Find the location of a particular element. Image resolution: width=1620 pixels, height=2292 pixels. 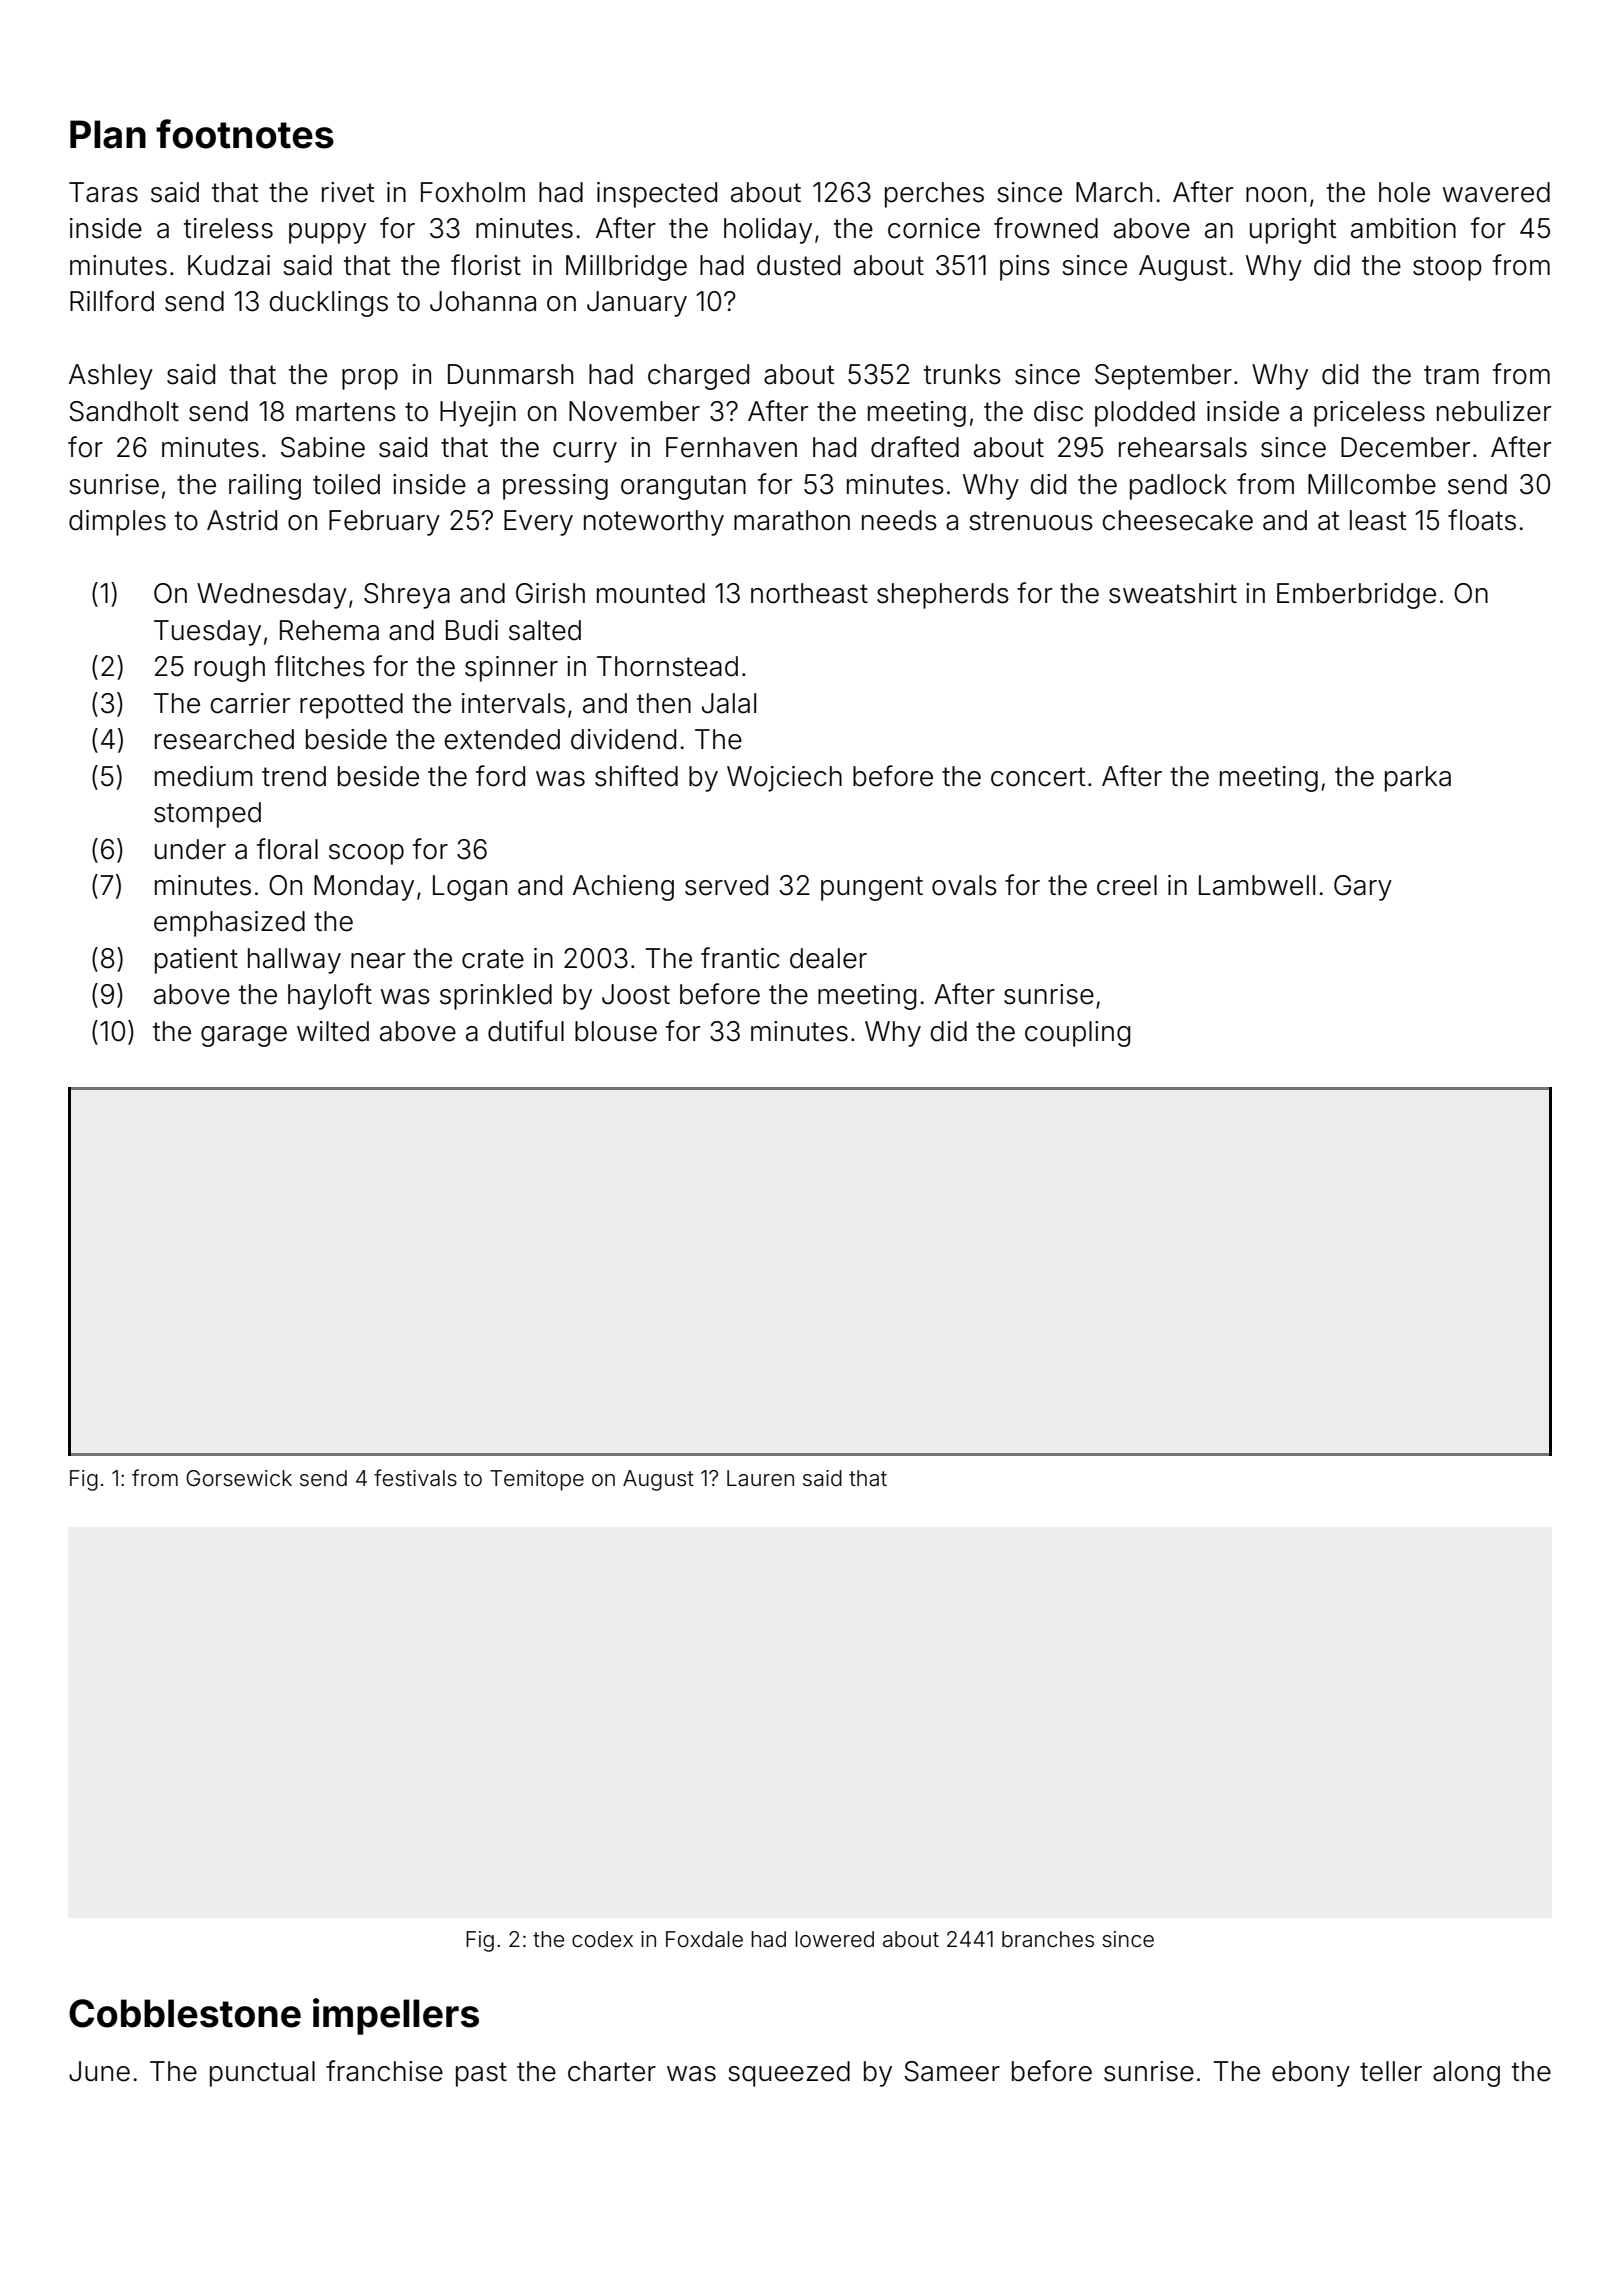

along is located at coordinates (1466, 2074).
